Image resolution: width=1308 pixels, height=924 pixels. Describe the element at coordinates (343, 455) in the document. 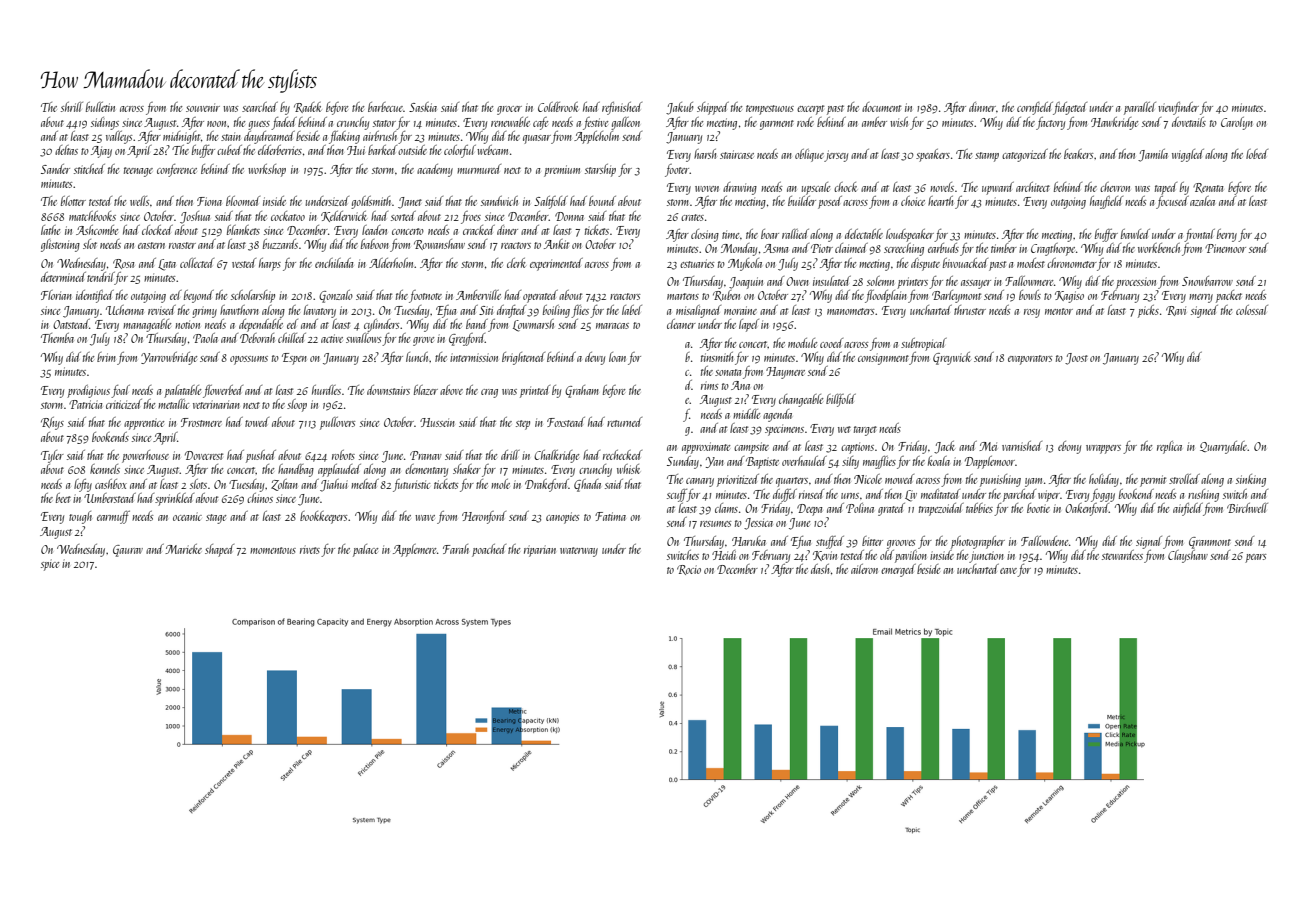

I see `robots` at that location.
